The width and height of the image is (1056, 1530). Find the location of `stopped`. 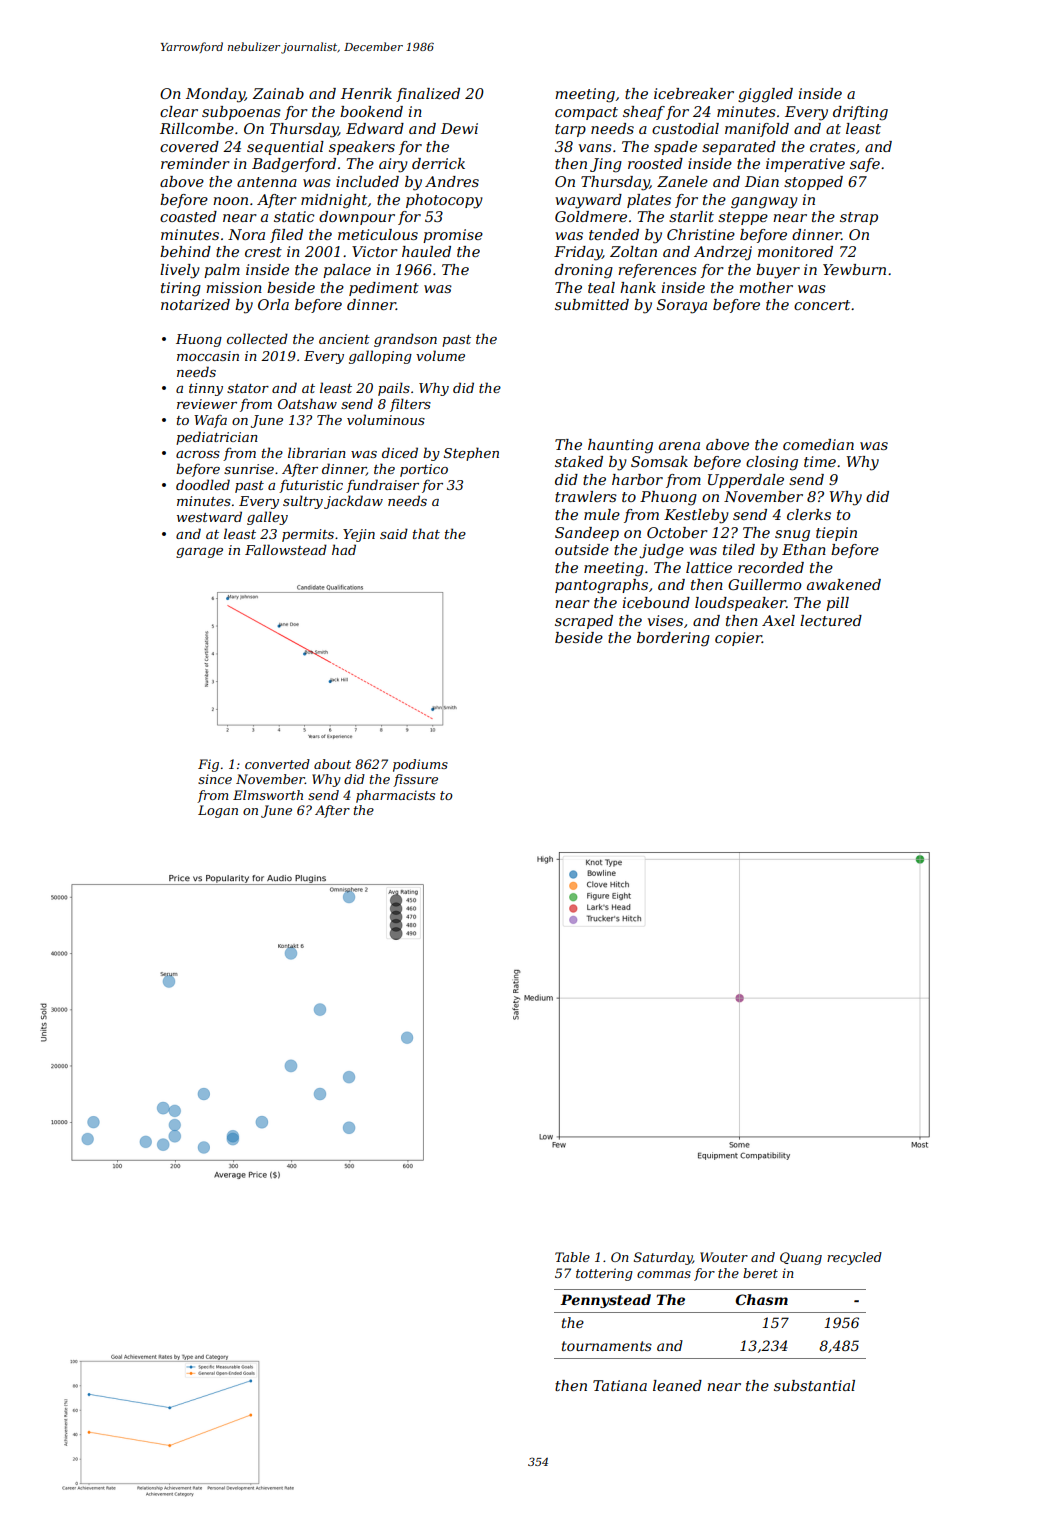

stopped is located at coordinates (813, 183).
